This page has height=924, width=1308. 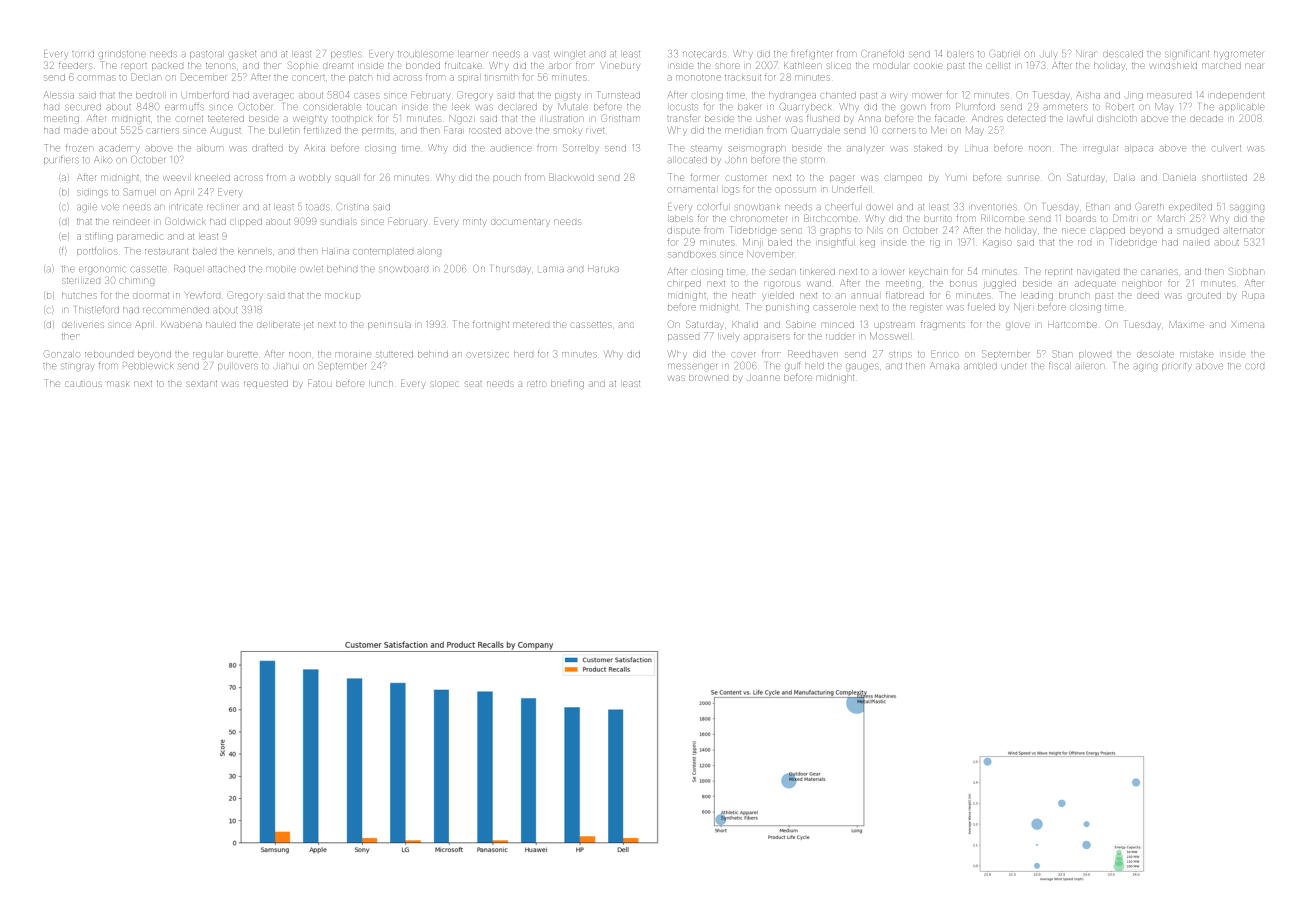 I want to click on Kagiso, so click(x=997, y=243).
